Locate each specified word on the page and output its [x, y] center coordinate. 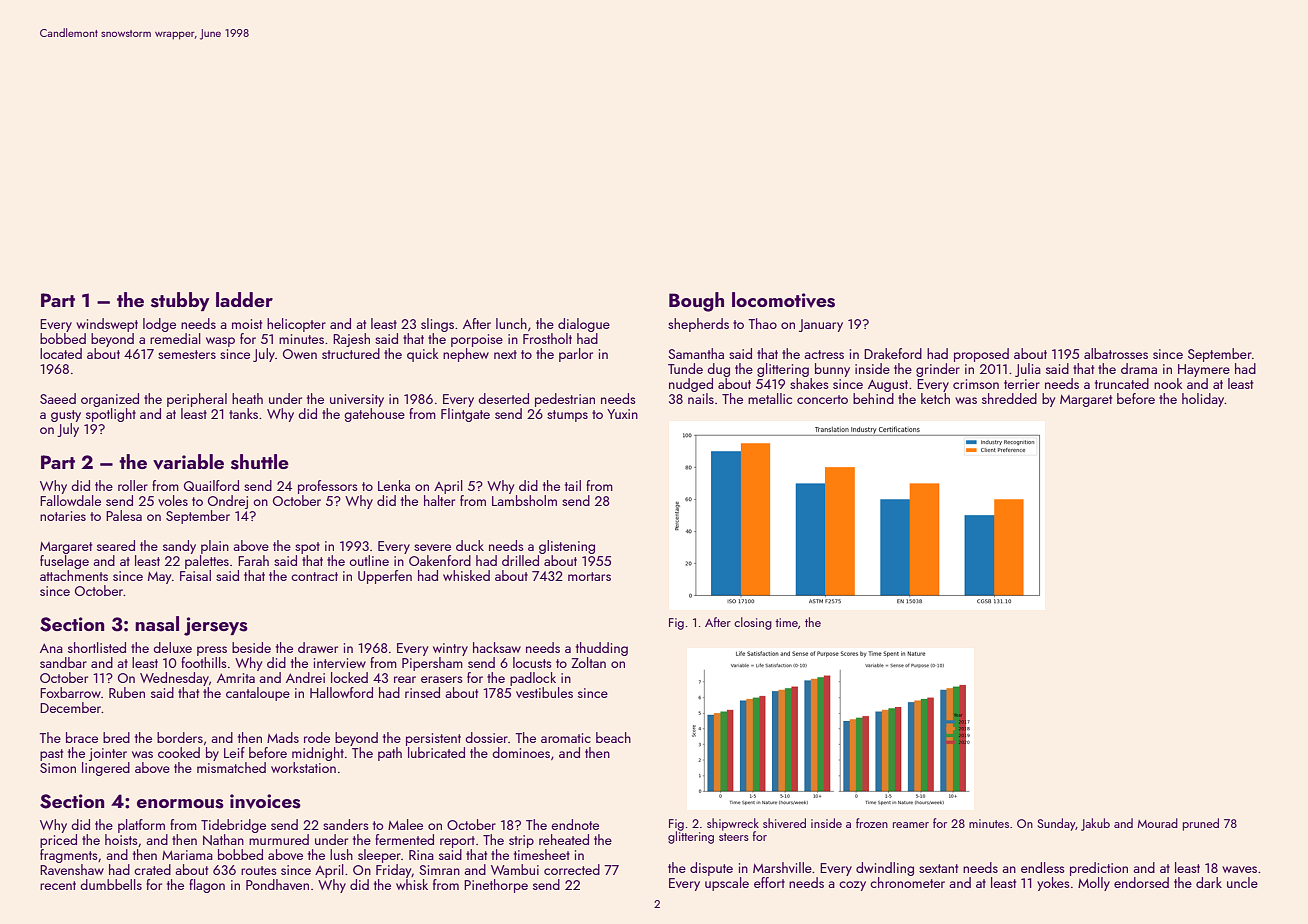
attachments [74, 575]
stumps [567, 416]
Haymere [1204, 370]
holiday [1203, 400]
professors [328, 487]
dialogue [584, 325]
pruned [1201, 824]
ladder [244, 299]
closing [753, 623]
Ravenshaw [72, 869]
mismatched [231, 767]
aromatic [566, 738]
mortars [589, 576]
